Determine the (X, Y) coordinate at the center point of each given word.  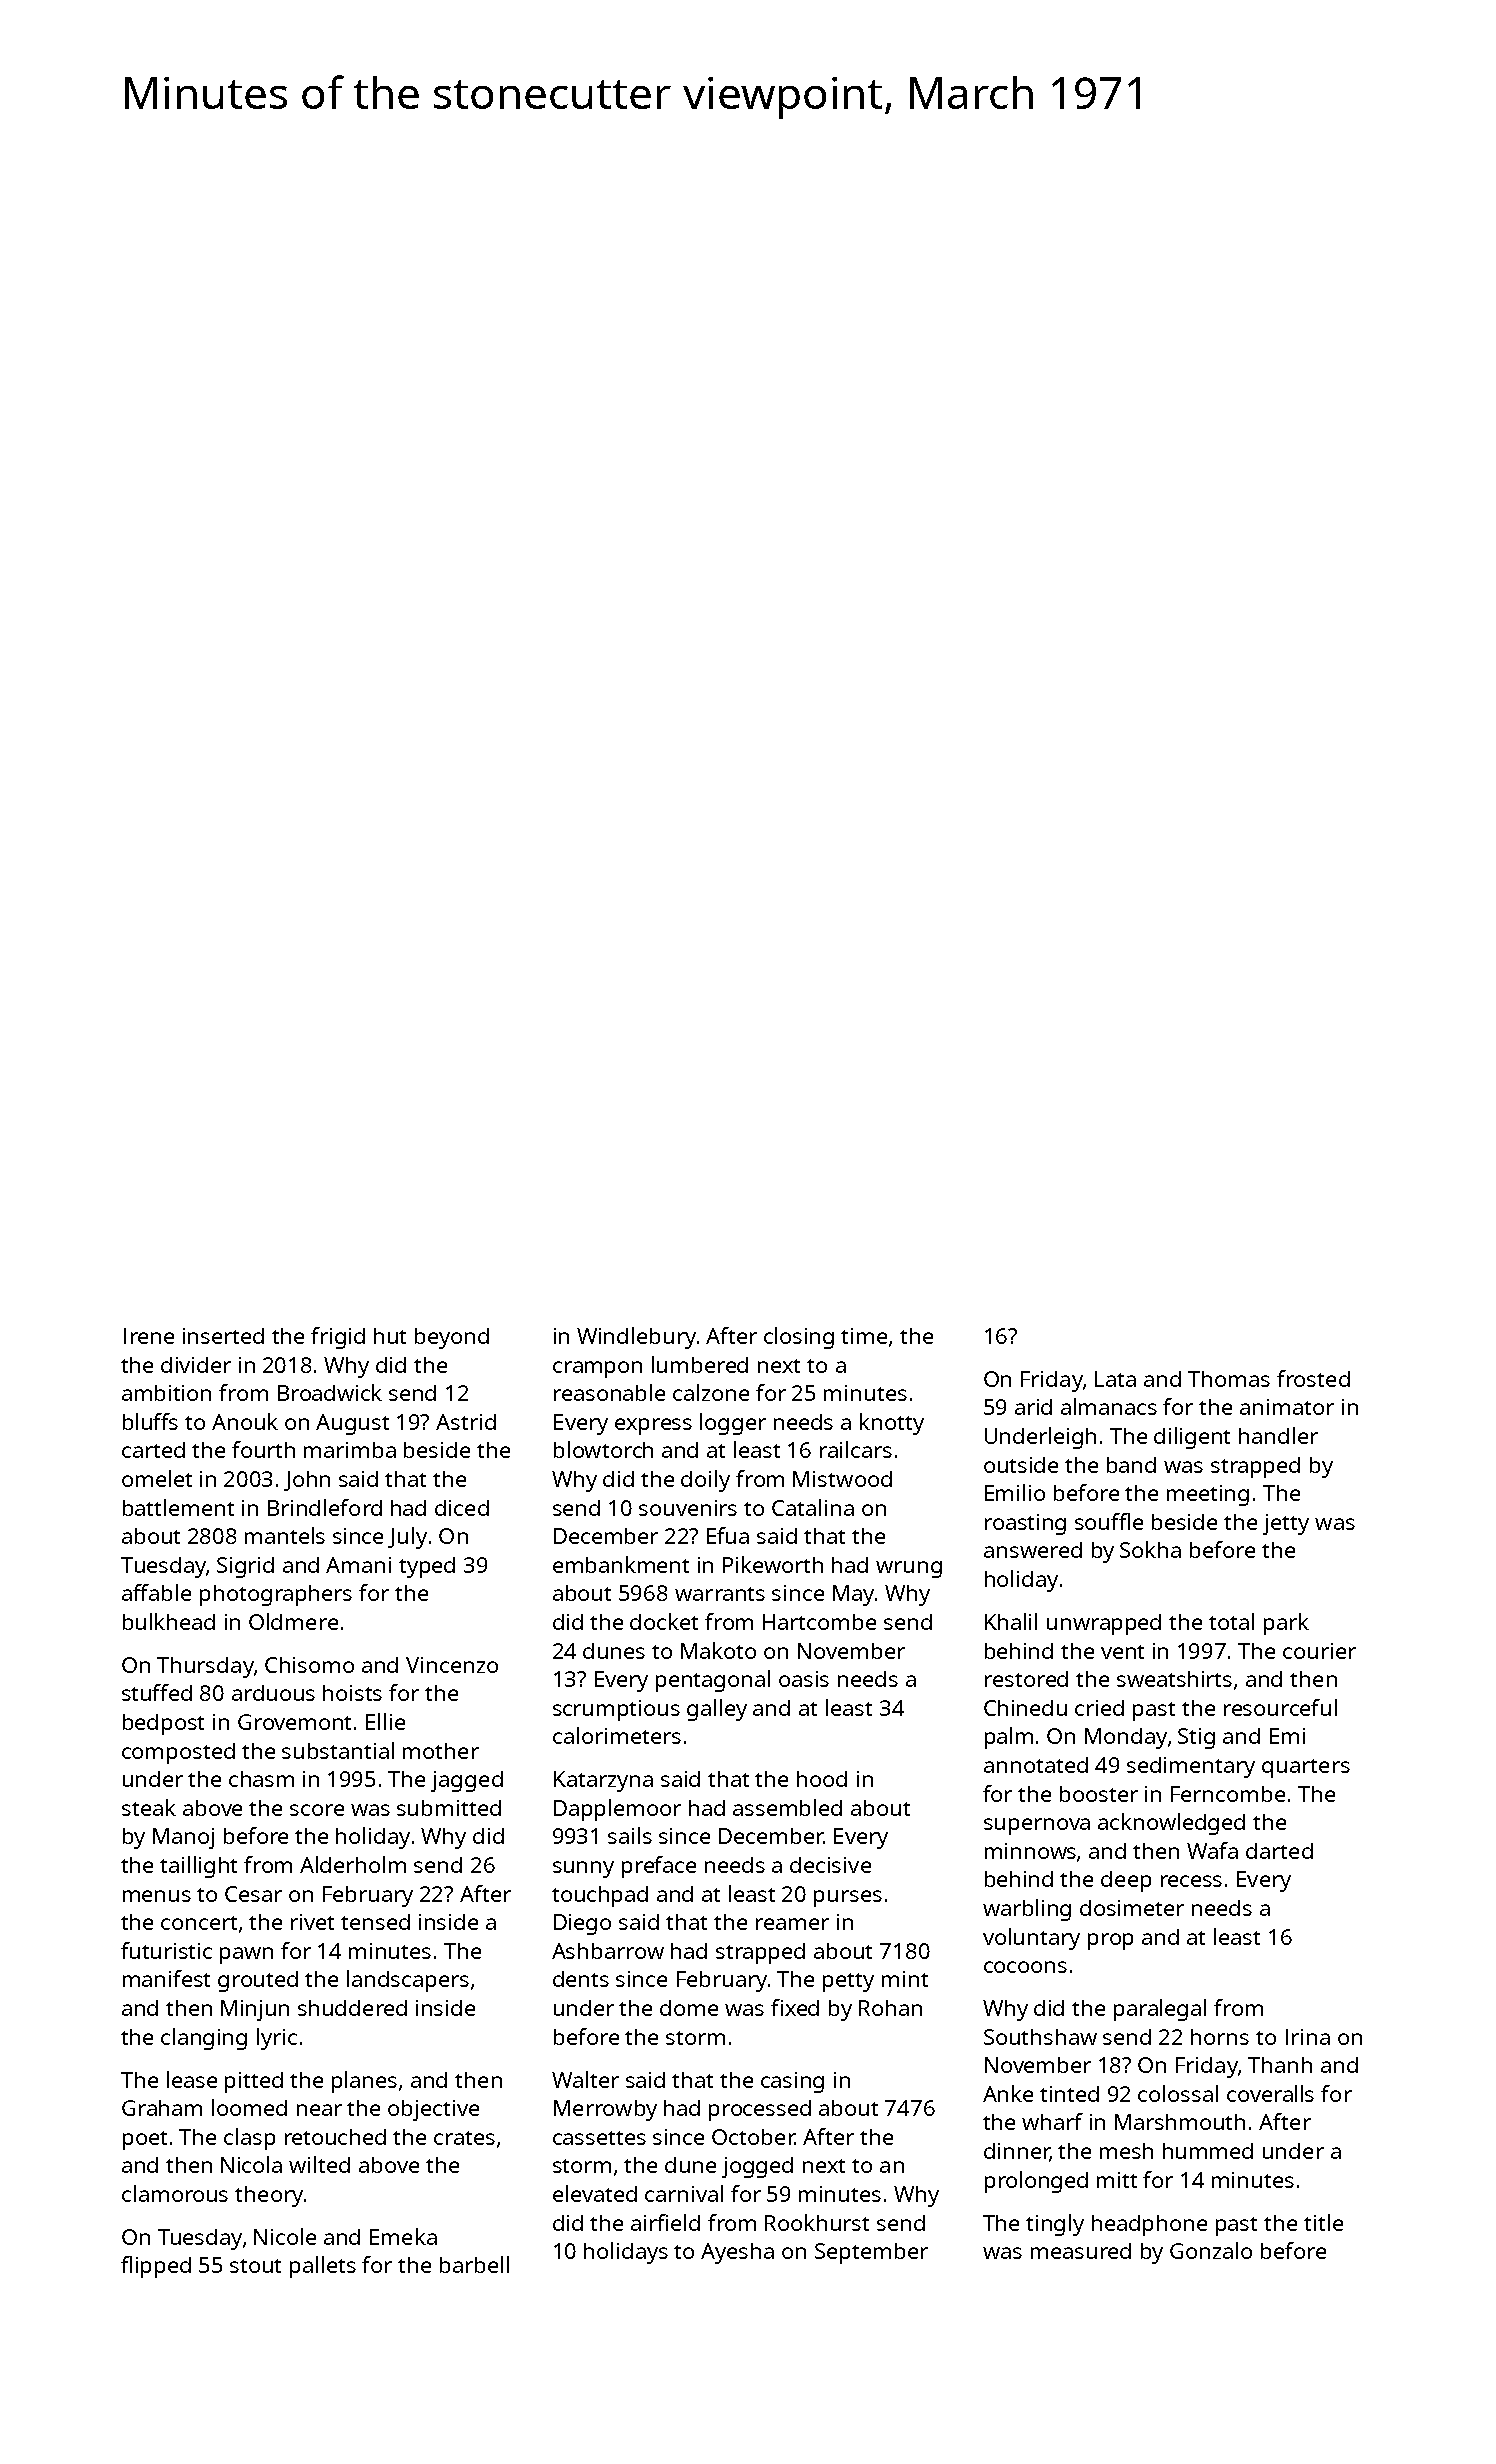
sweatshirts (1174, 1679)
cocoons (1025, 1967)
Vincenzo (452, 1665)
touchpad (600, 1896)
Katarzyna (603, 1781)
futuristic (166, 1950)
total (1231, 1621)
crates (464, 2138)
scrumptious (616, 1710)
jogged (757, 2167)
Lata (1115, 1379)
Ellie (385, 1721)
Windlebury (636, 1338)
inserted (223, 1336)
